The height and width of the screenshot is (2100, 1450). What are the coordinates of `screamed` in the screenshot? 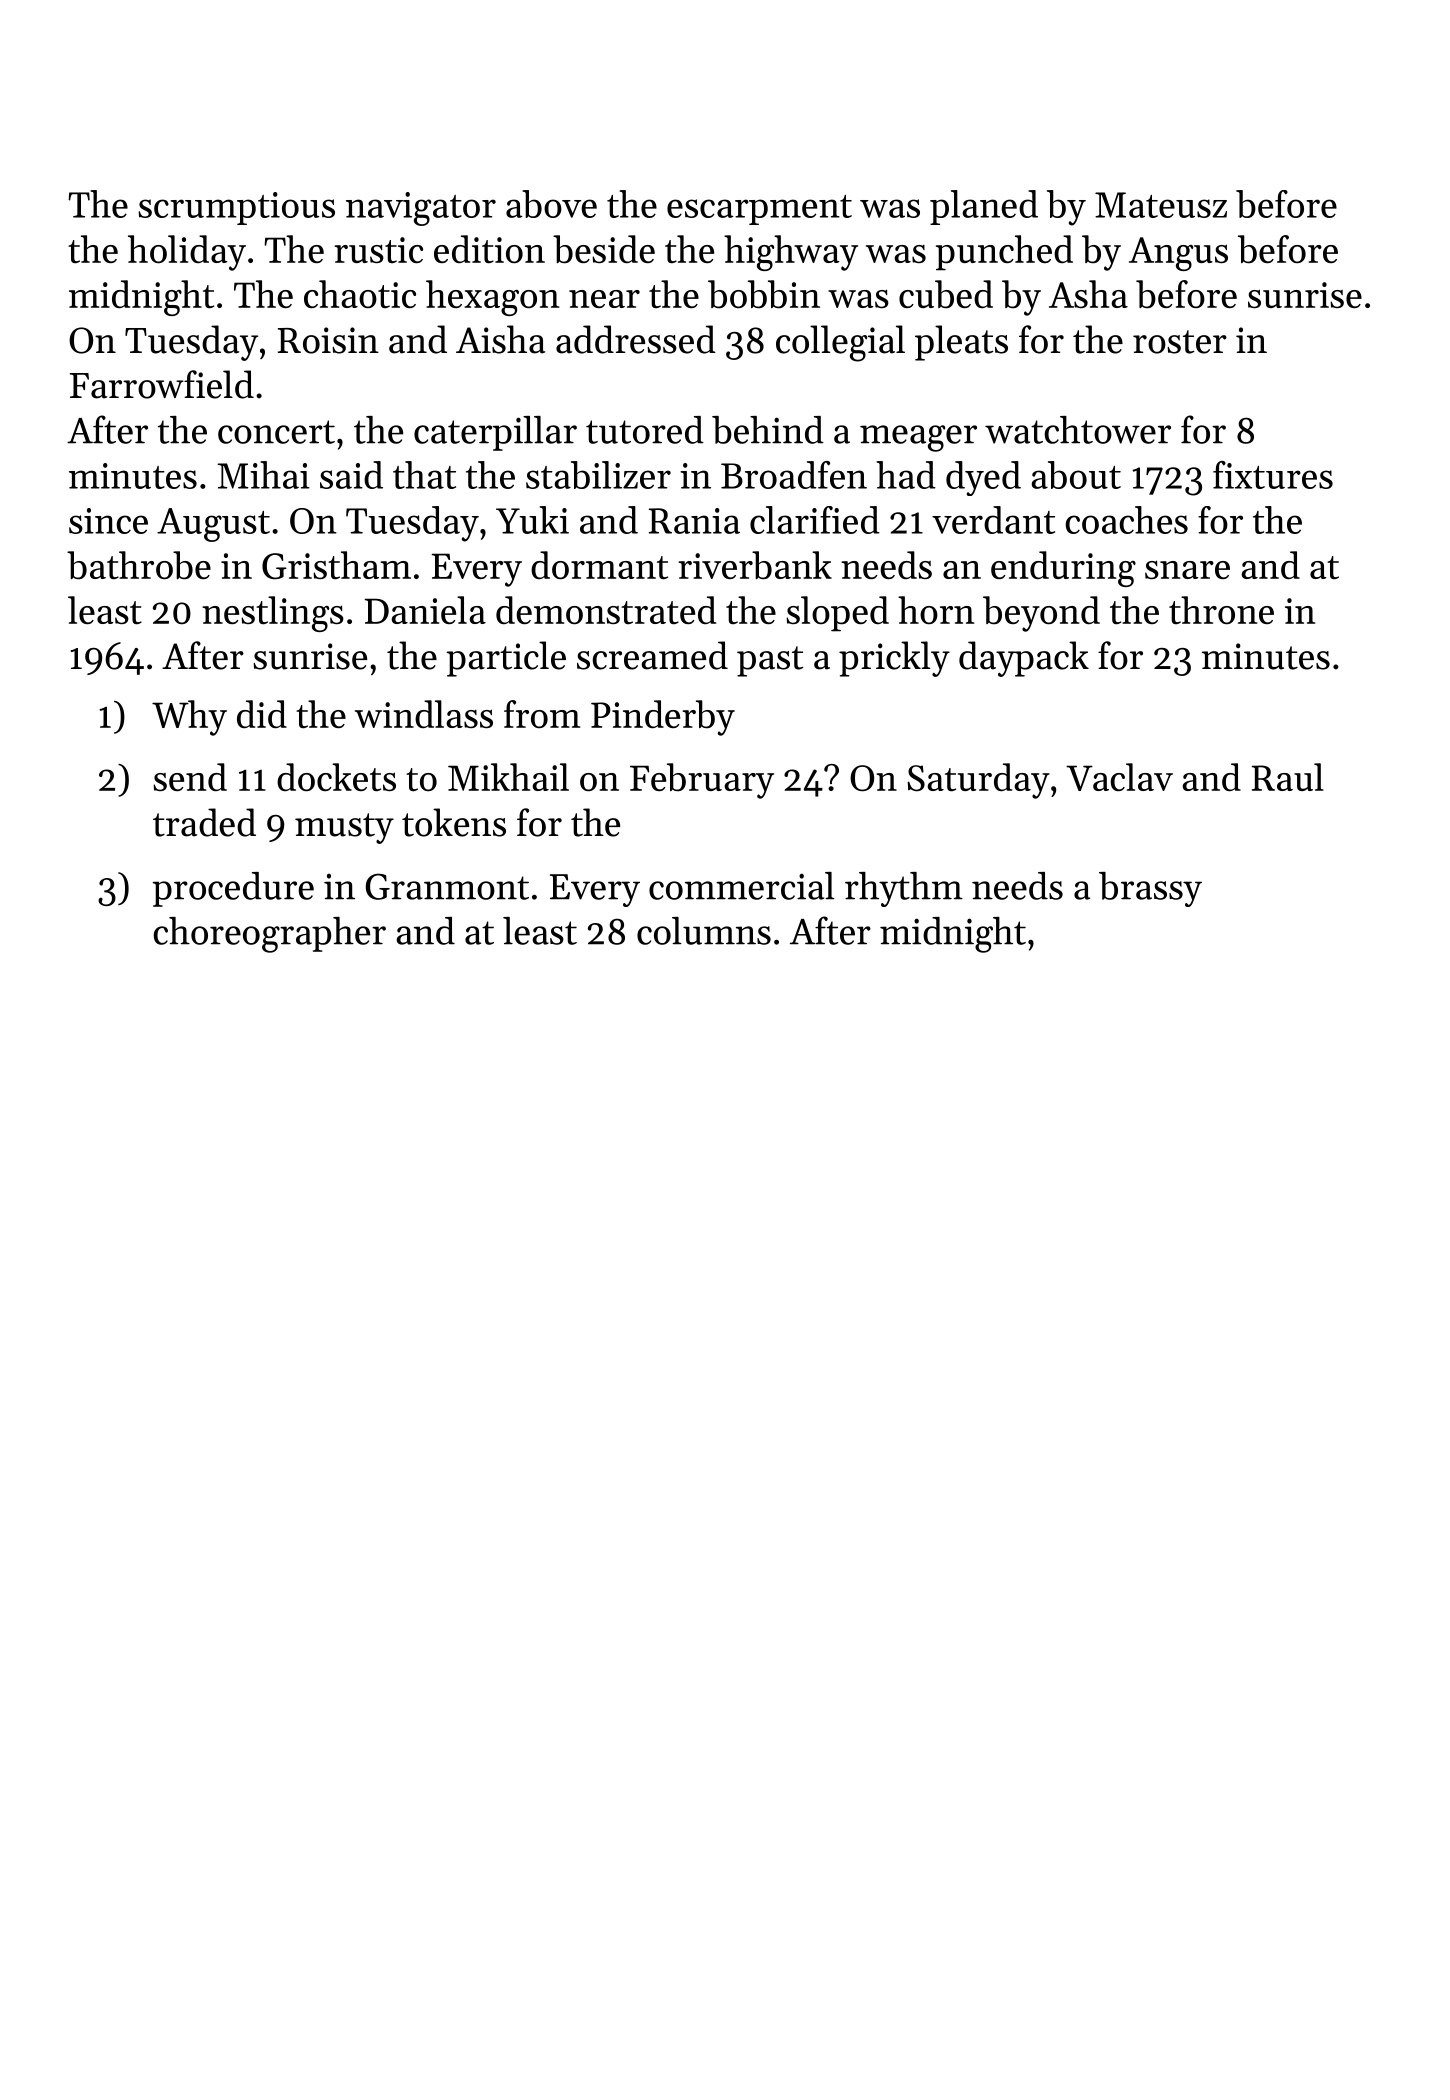 It's located at (652, 655).
